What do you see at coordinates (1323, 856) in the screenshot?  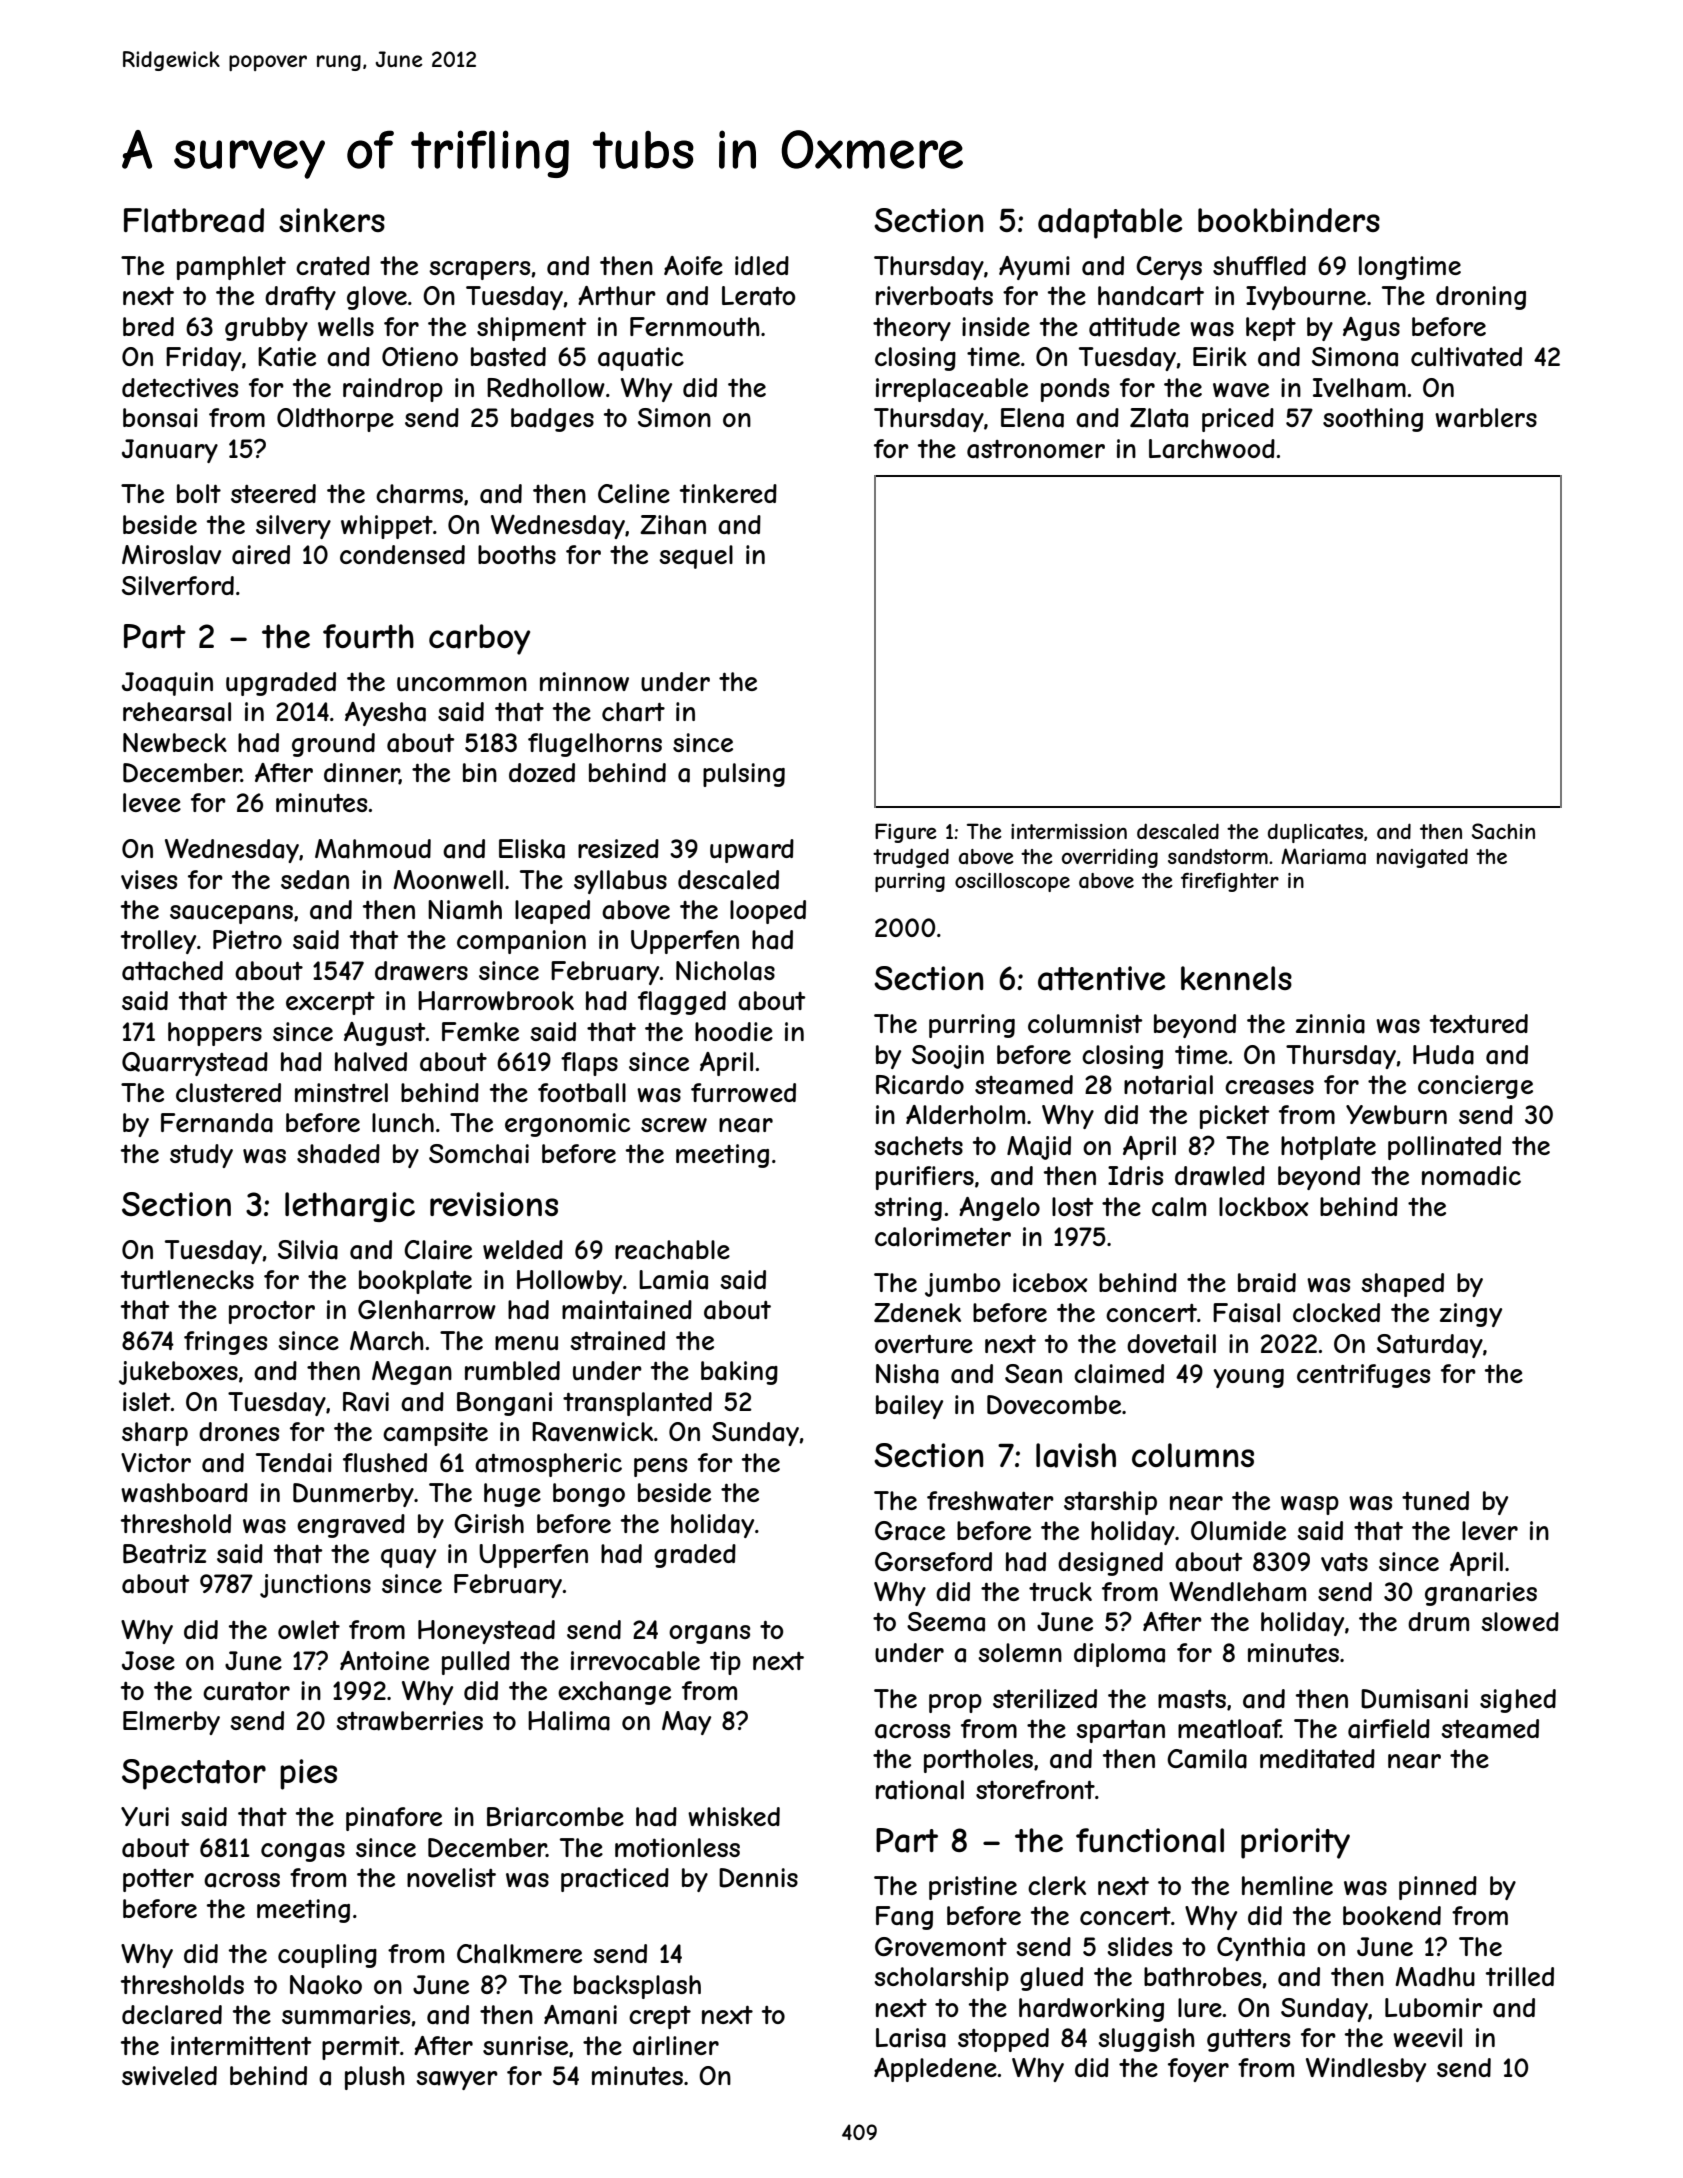 I see `Mariama` at bounding box center [1323, 856].
